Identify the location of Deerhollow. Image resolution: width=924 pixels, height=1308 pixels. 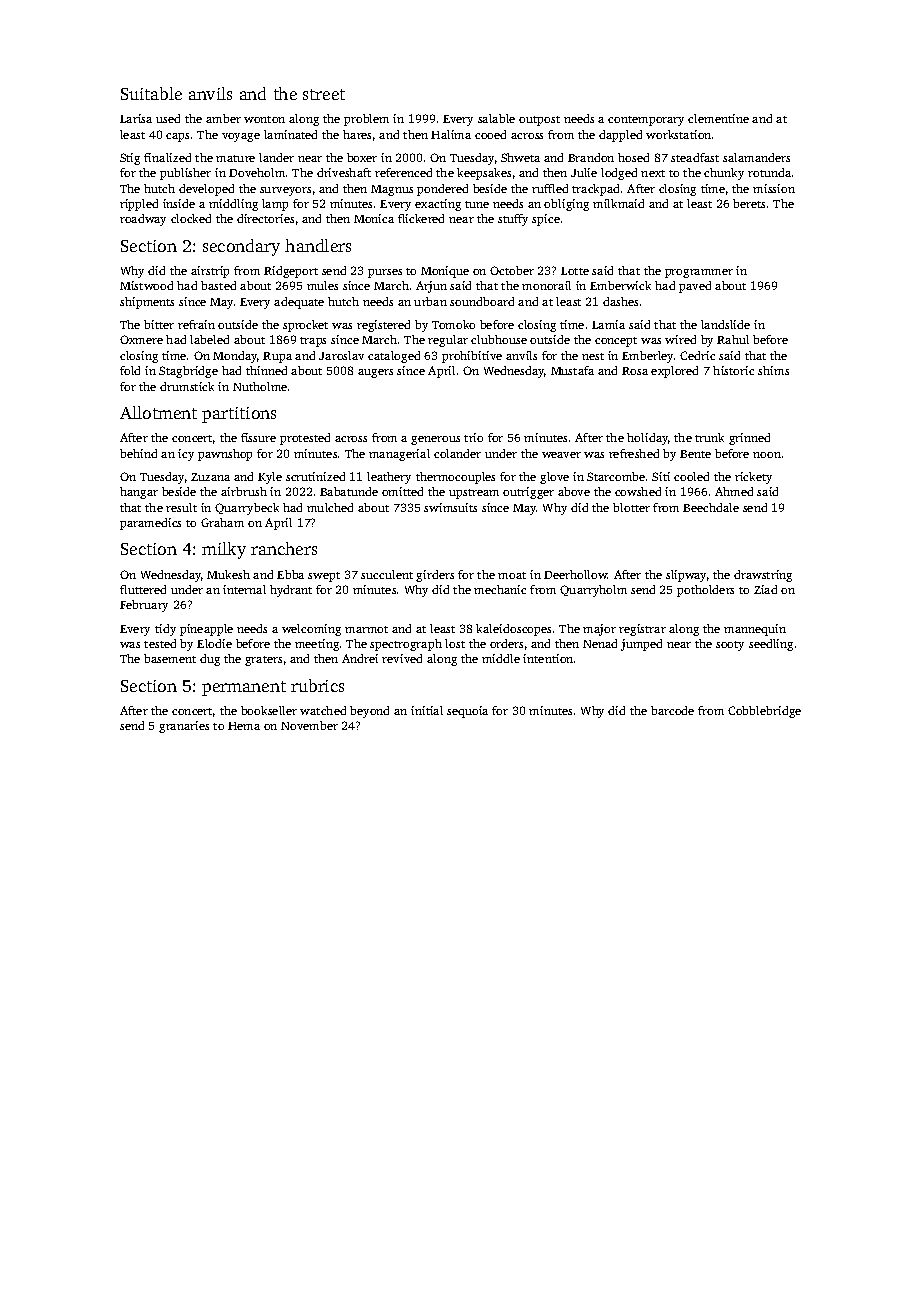
(576, 574).
